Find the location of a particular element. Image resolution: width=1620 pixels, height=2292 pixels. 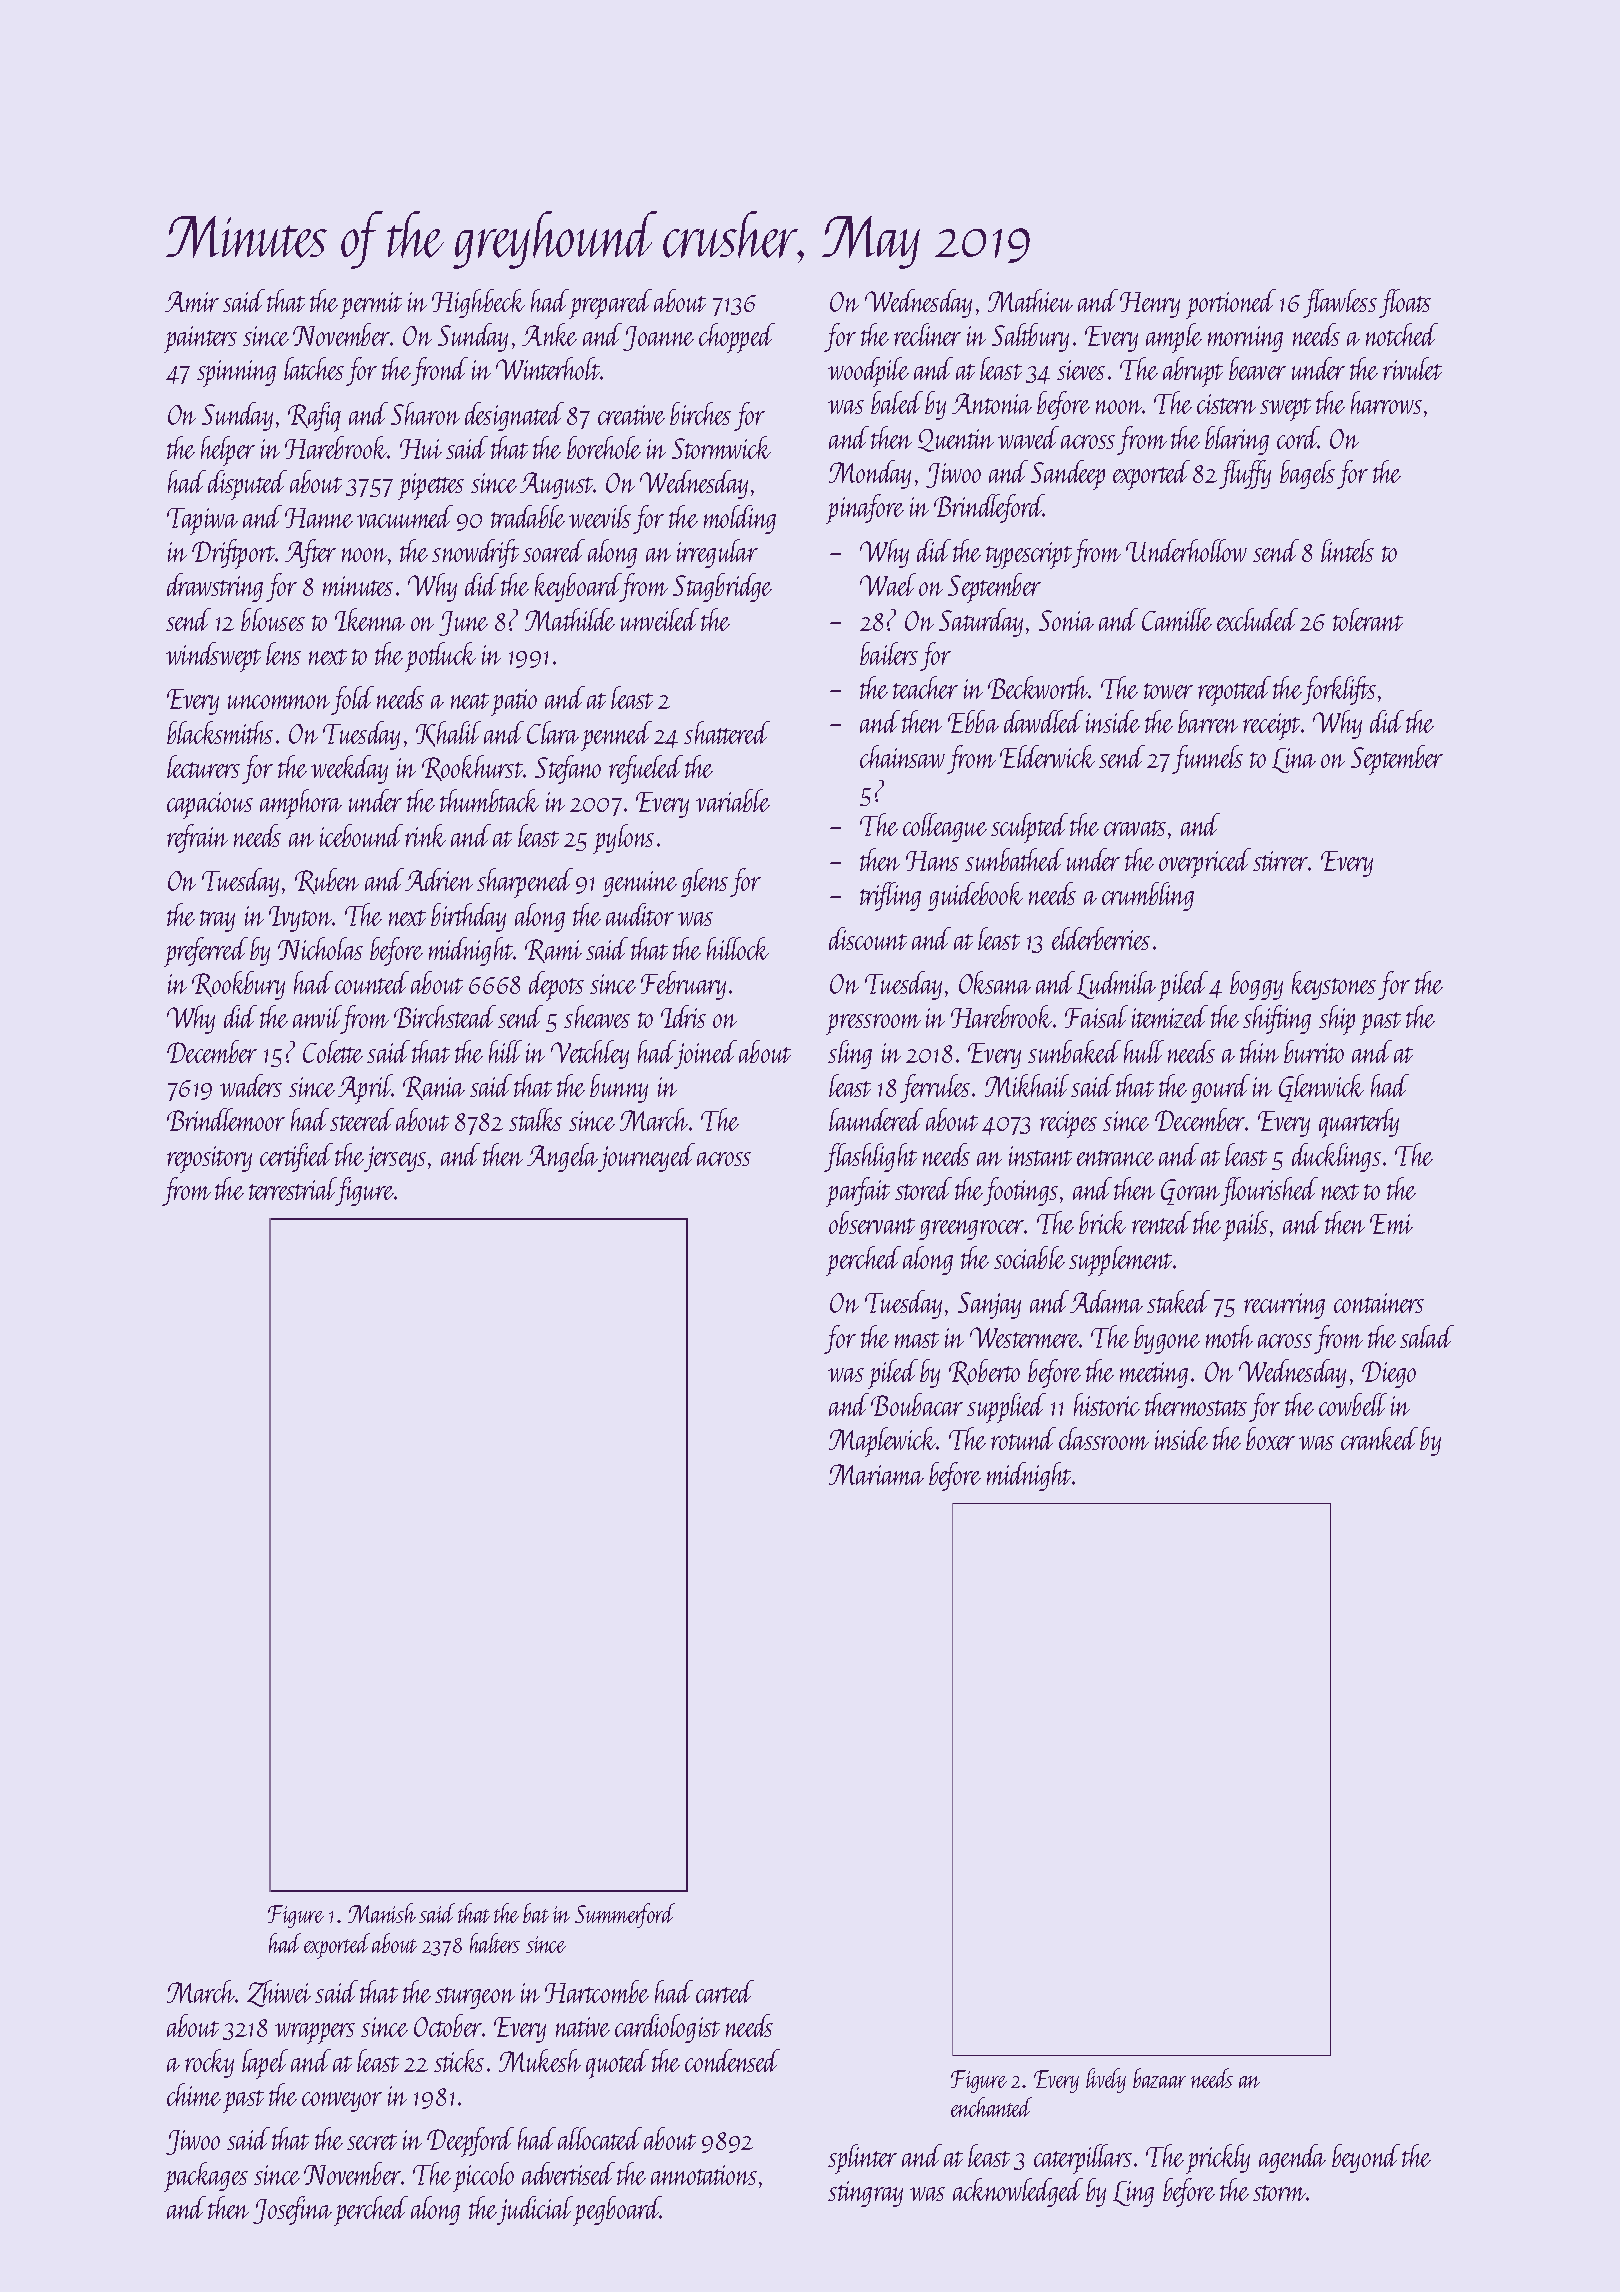

variable is located at coordinates (733, 800).
